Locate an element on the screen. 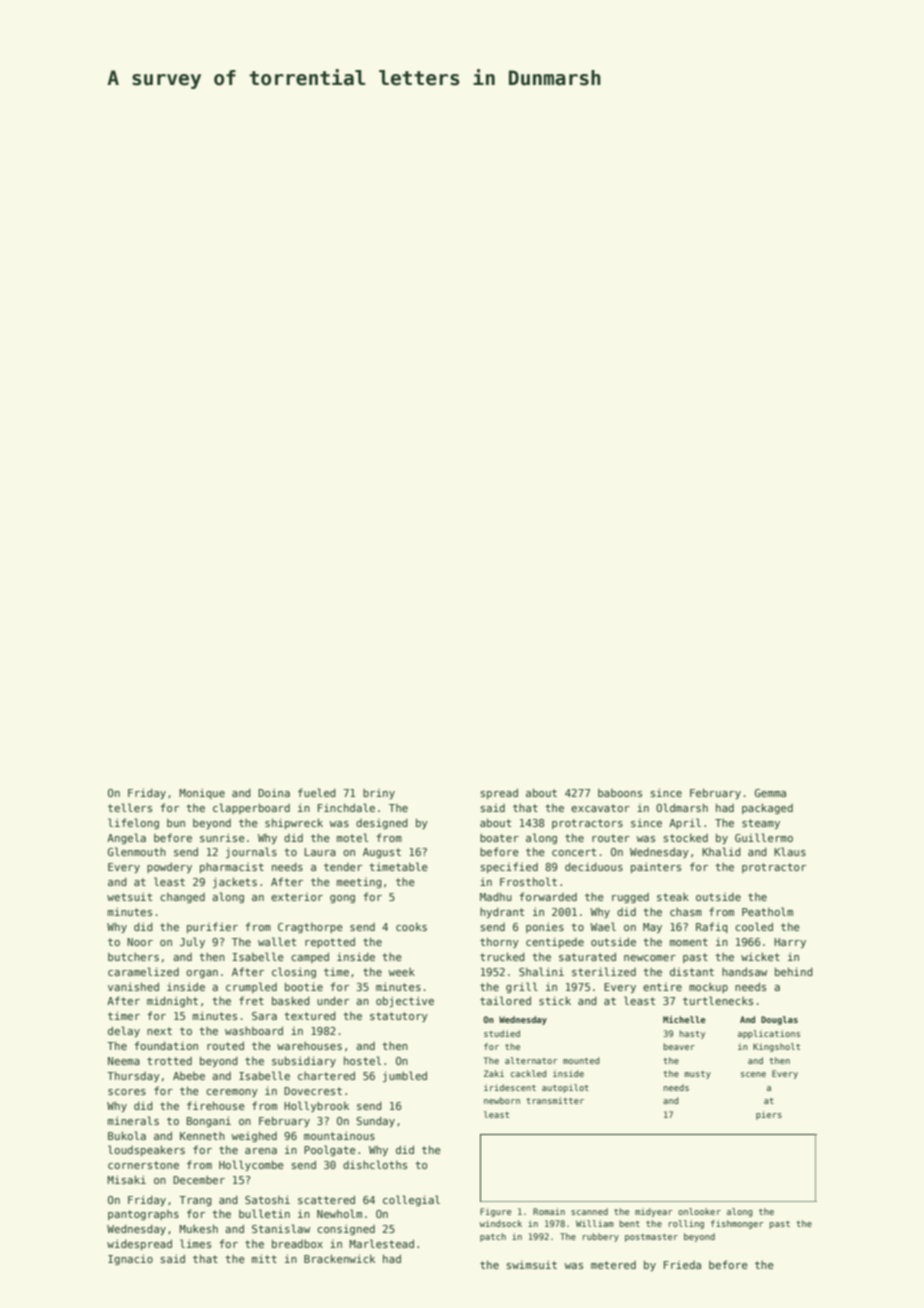  Figure is located at coordinates (495, 1212).
